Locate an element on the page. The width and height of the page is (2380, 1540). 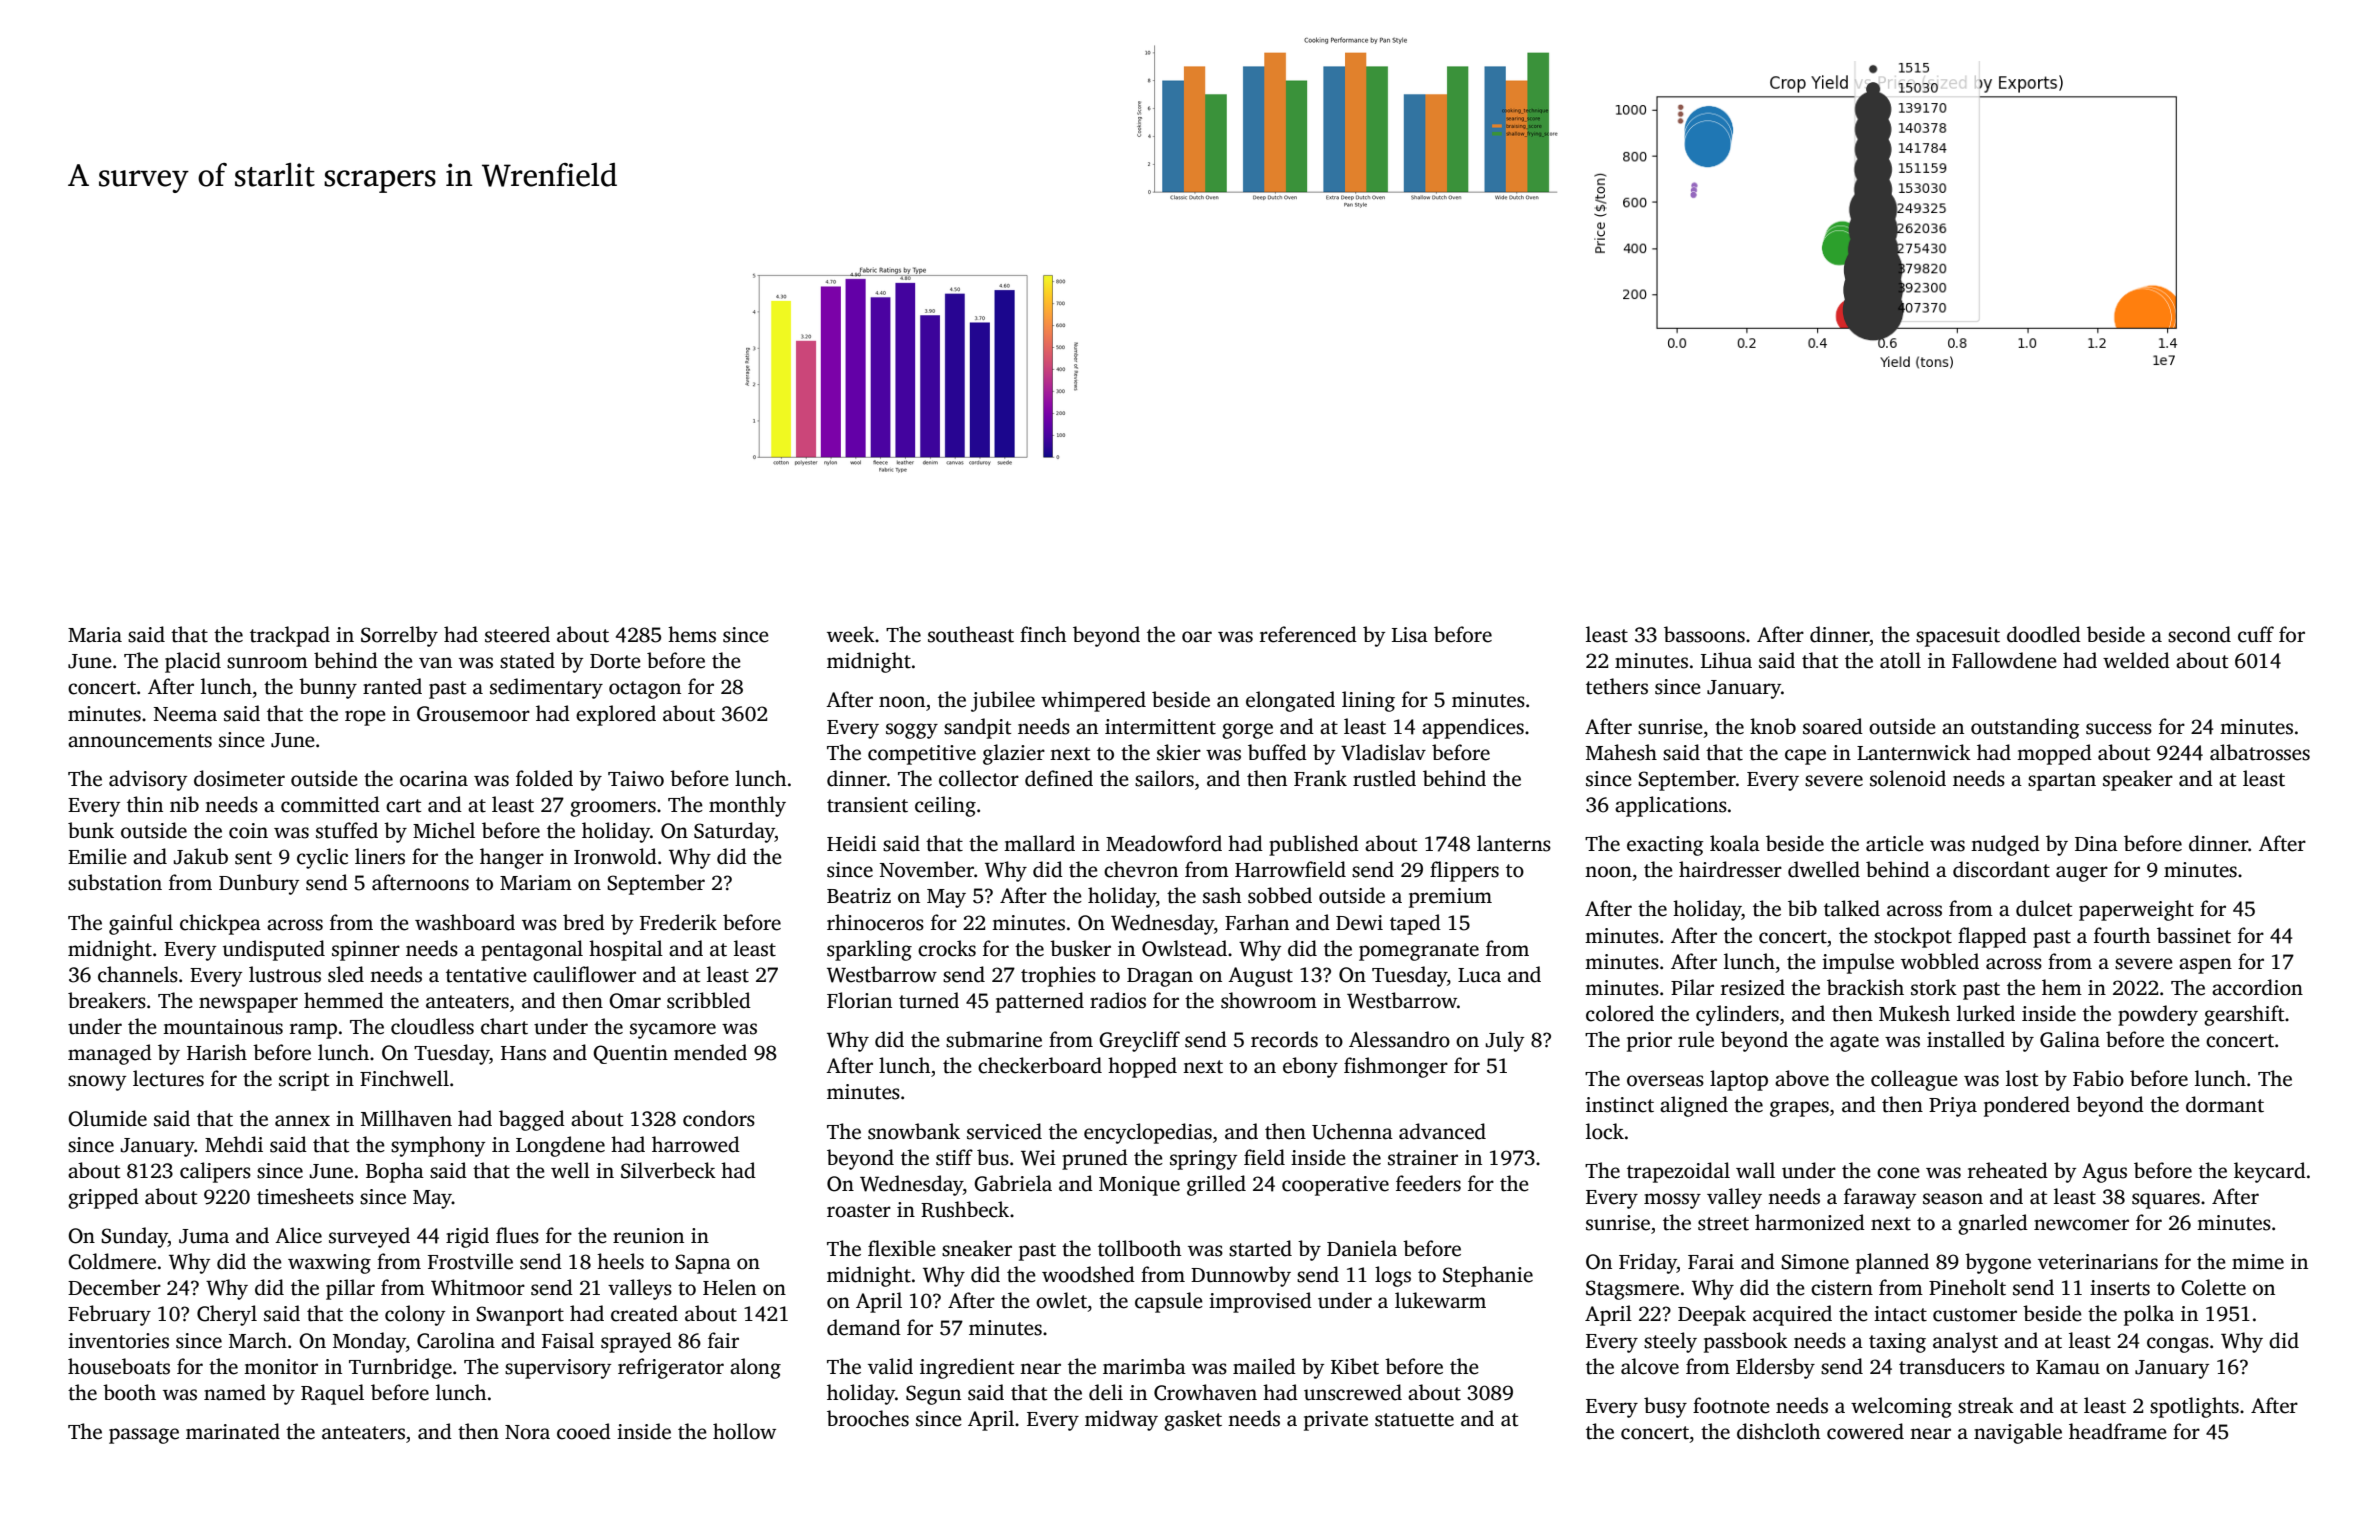
reheated is located at coordinates (2008, 1170).
